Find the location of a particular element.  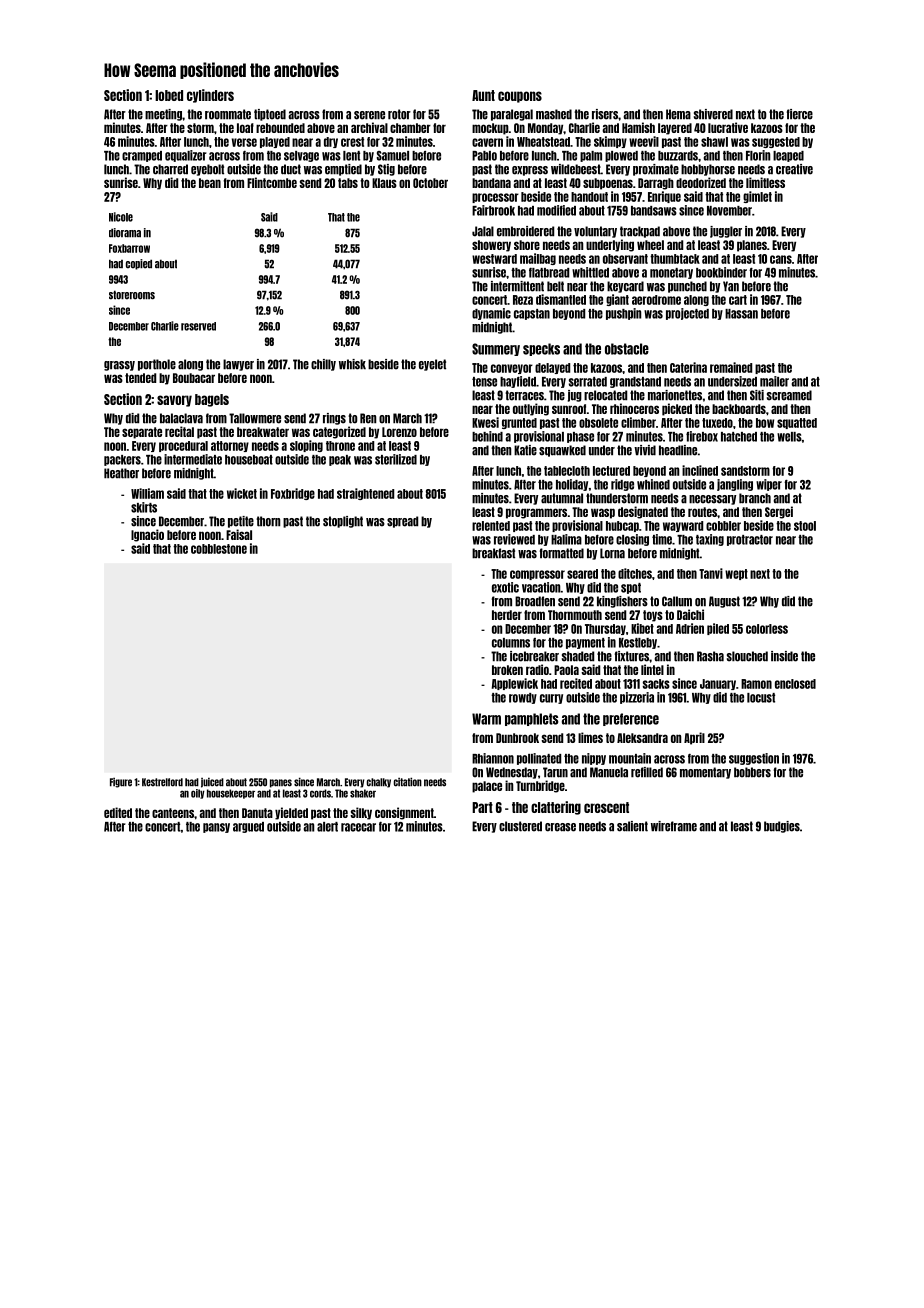

trackpad is located at coordinates (640, 232).
